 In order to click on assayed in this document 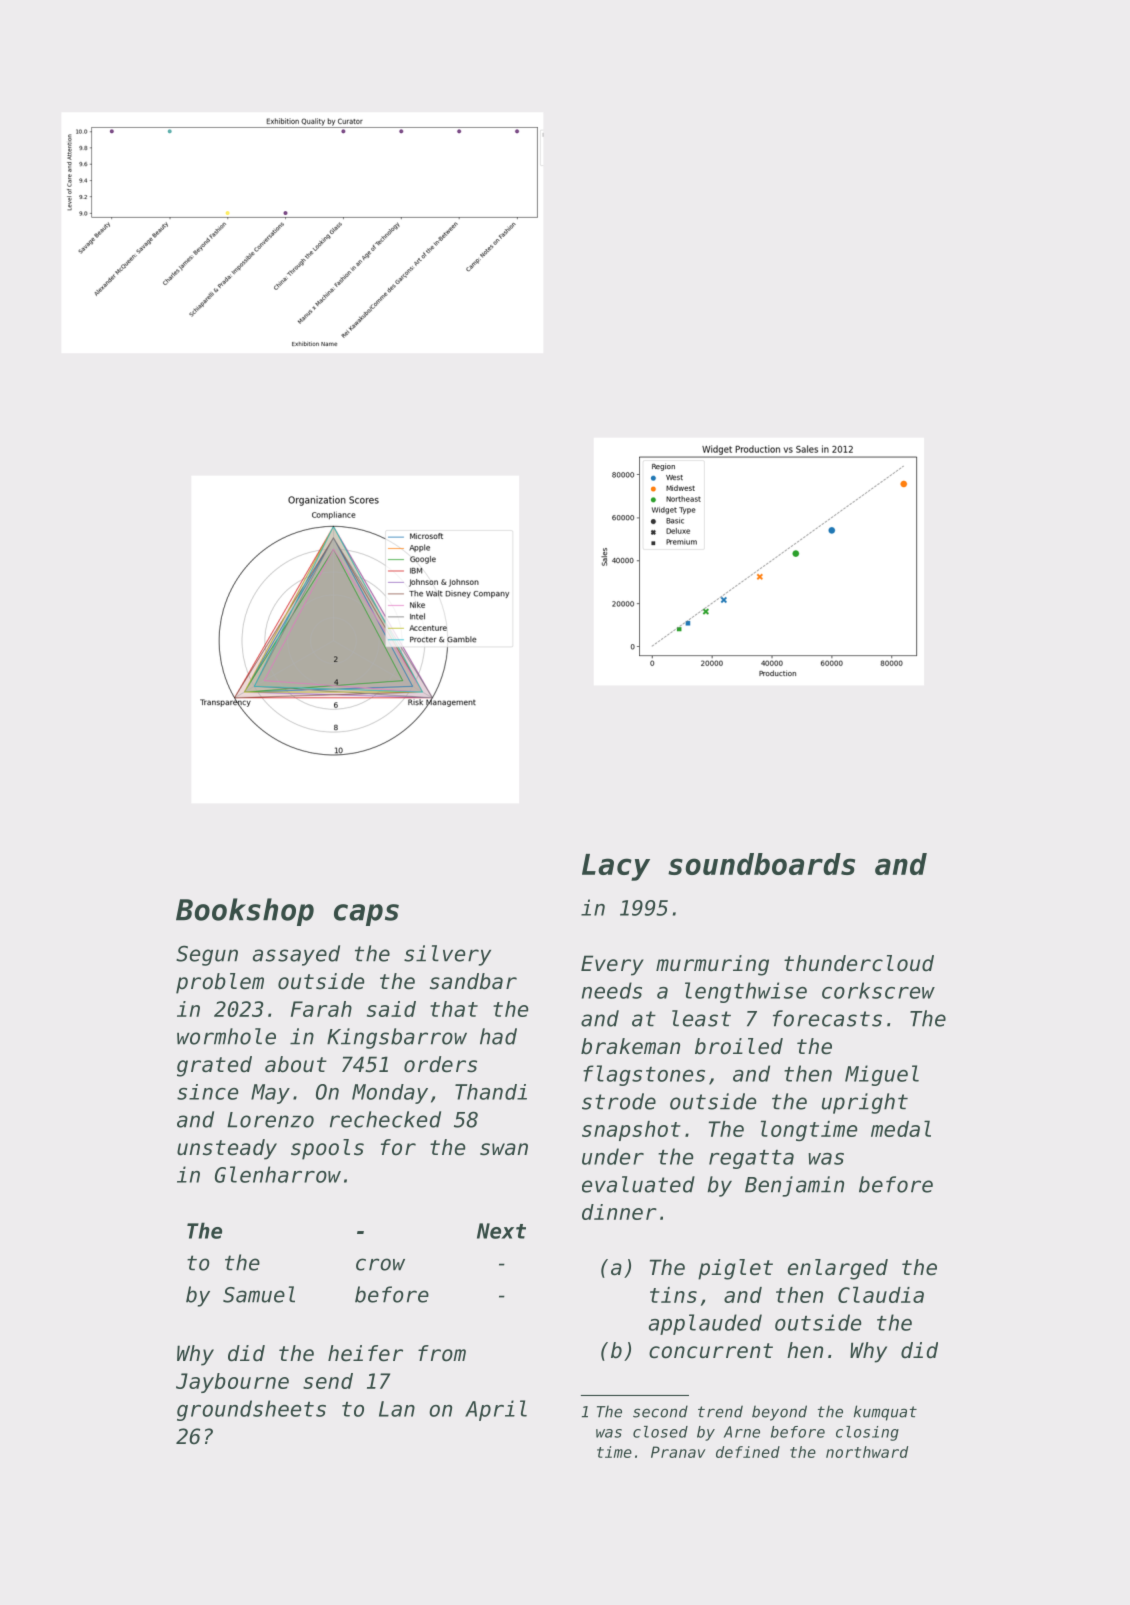, I will do `click(296, 955)`.
